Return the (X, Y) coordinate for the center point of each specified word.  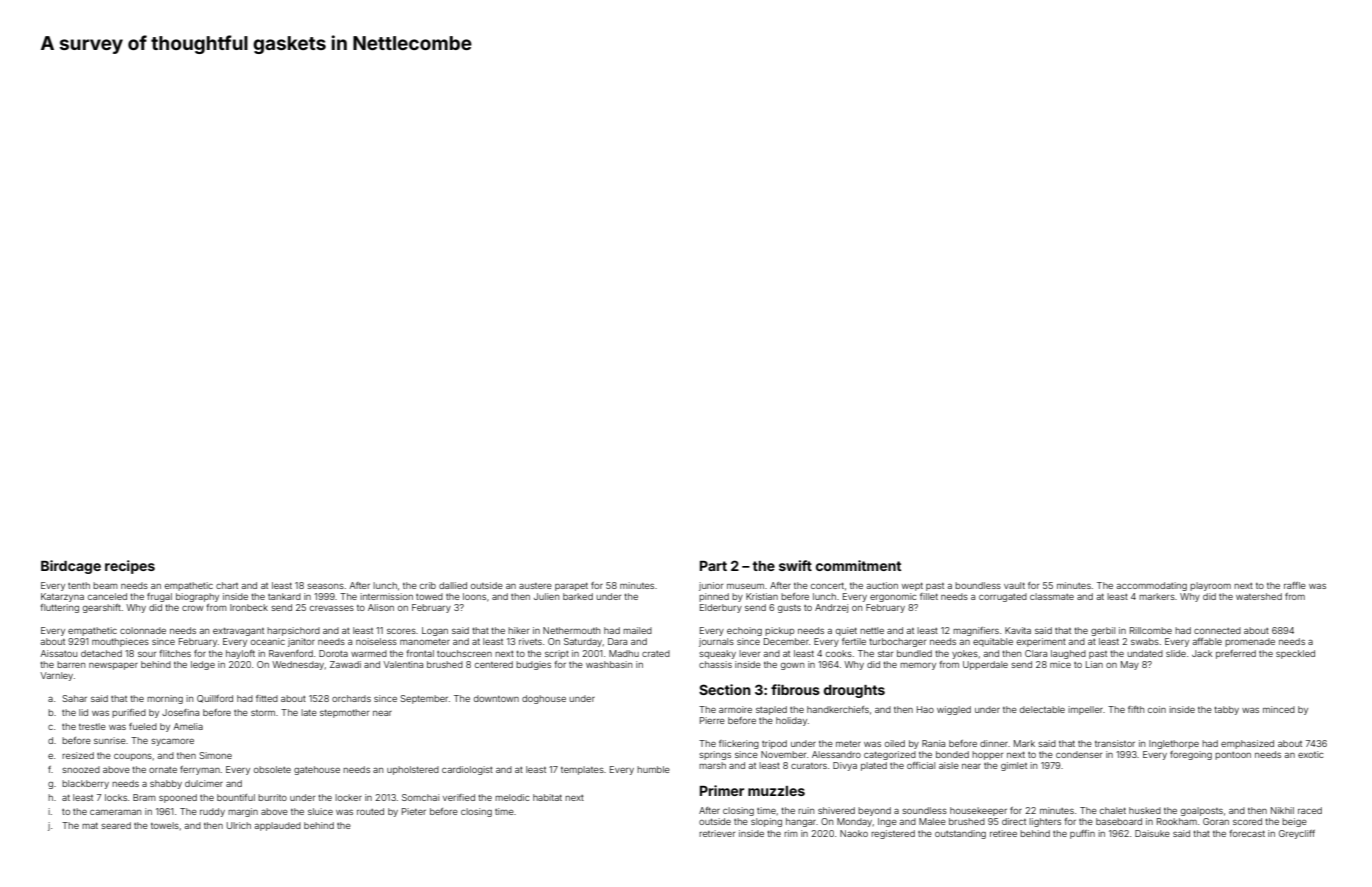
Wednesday (298, 665)
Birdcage (71, 567)
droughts (854, 691)
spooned (178, 798)
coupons (133, 757)
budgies (533, 665)
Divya (845, 766)
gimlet (1014, 766)
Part (713, 566)
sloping (766, 822)
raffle (1295, 585)
